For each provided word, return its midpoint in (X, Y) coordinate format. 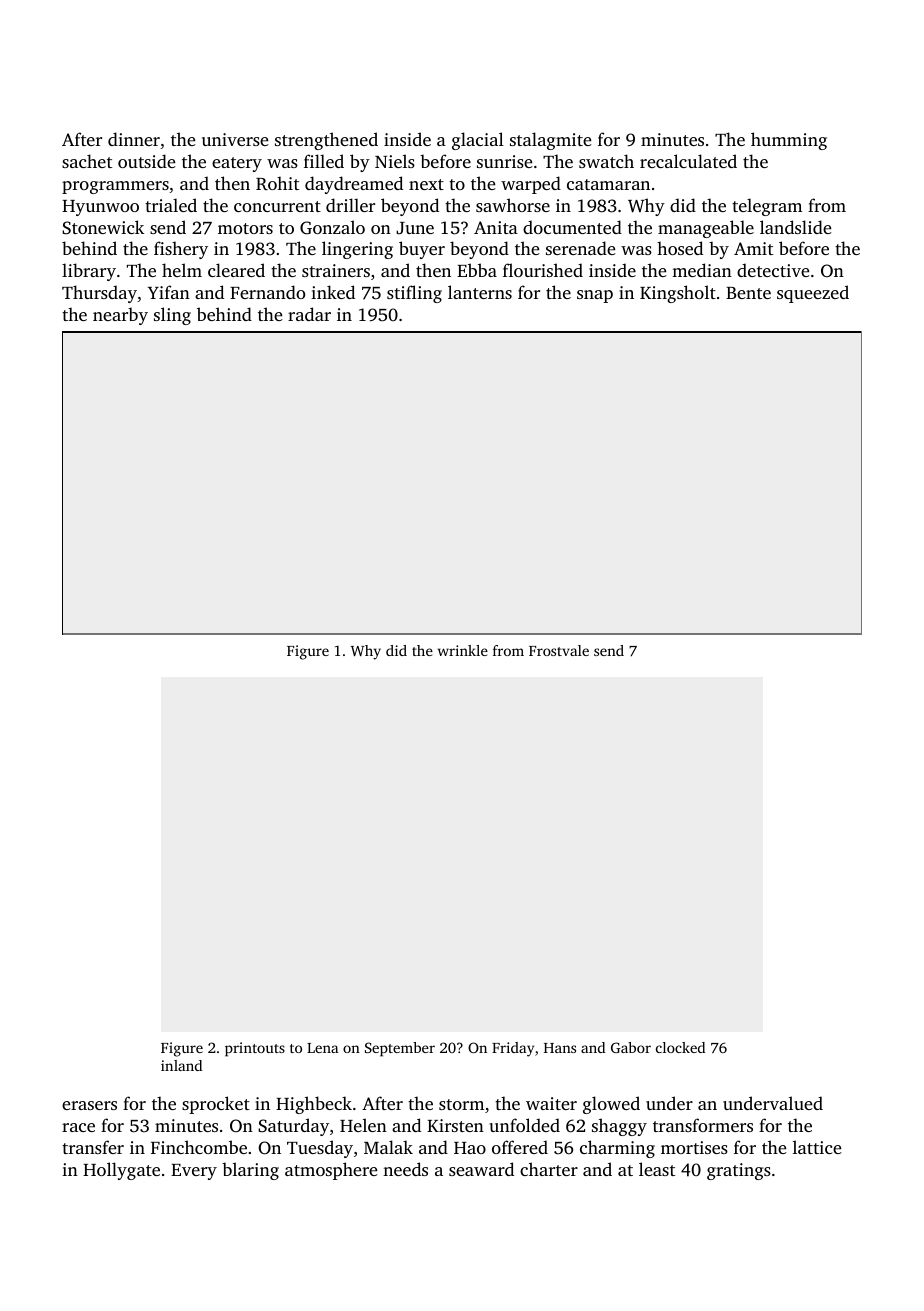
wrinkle (463, 650)
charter (549, 1169)
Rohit (277, 183)
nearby (120, 316)
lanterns (480, 292)
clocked (680, 1047)
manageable (706, 229)
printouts (255, 1049)
